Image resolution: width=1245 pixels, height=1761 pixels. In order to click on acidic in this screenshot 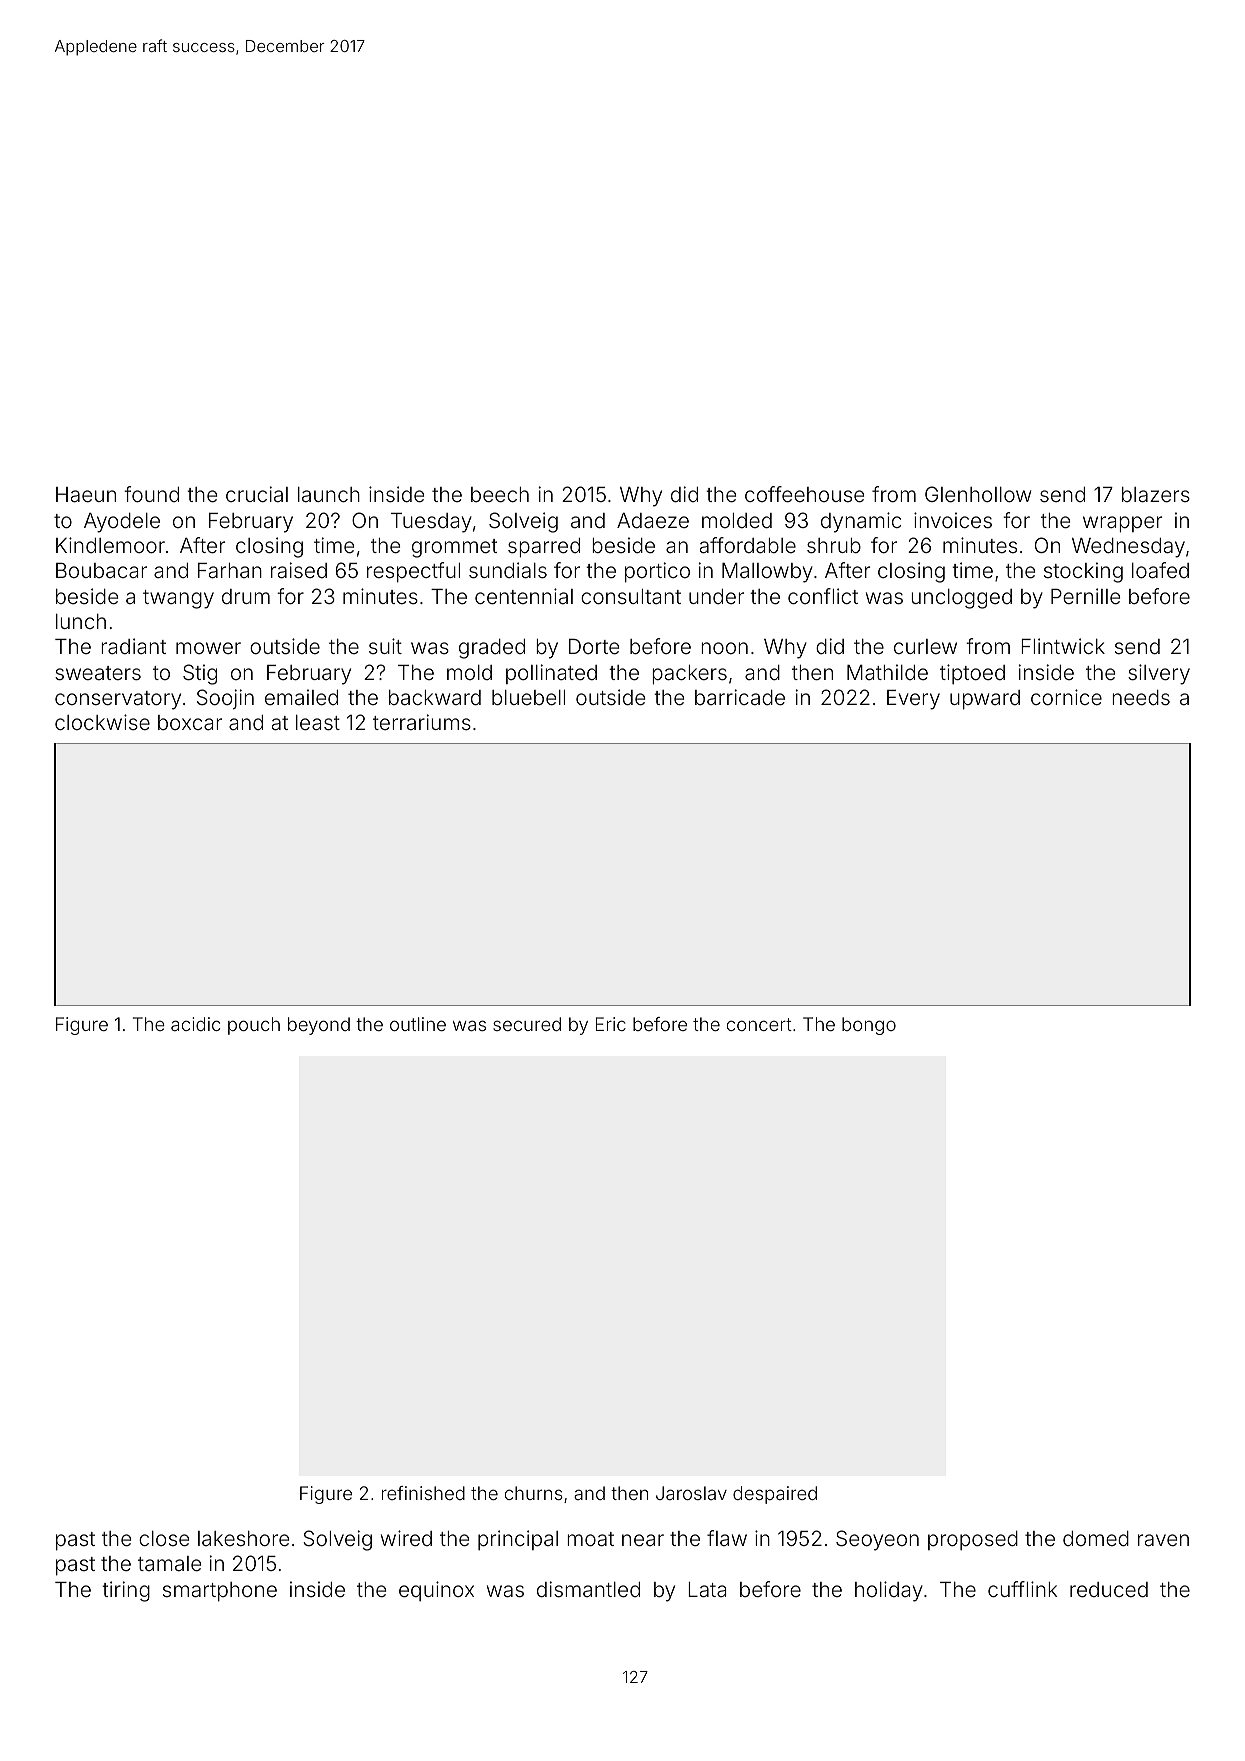, I will do `click(195, 1024)`.
